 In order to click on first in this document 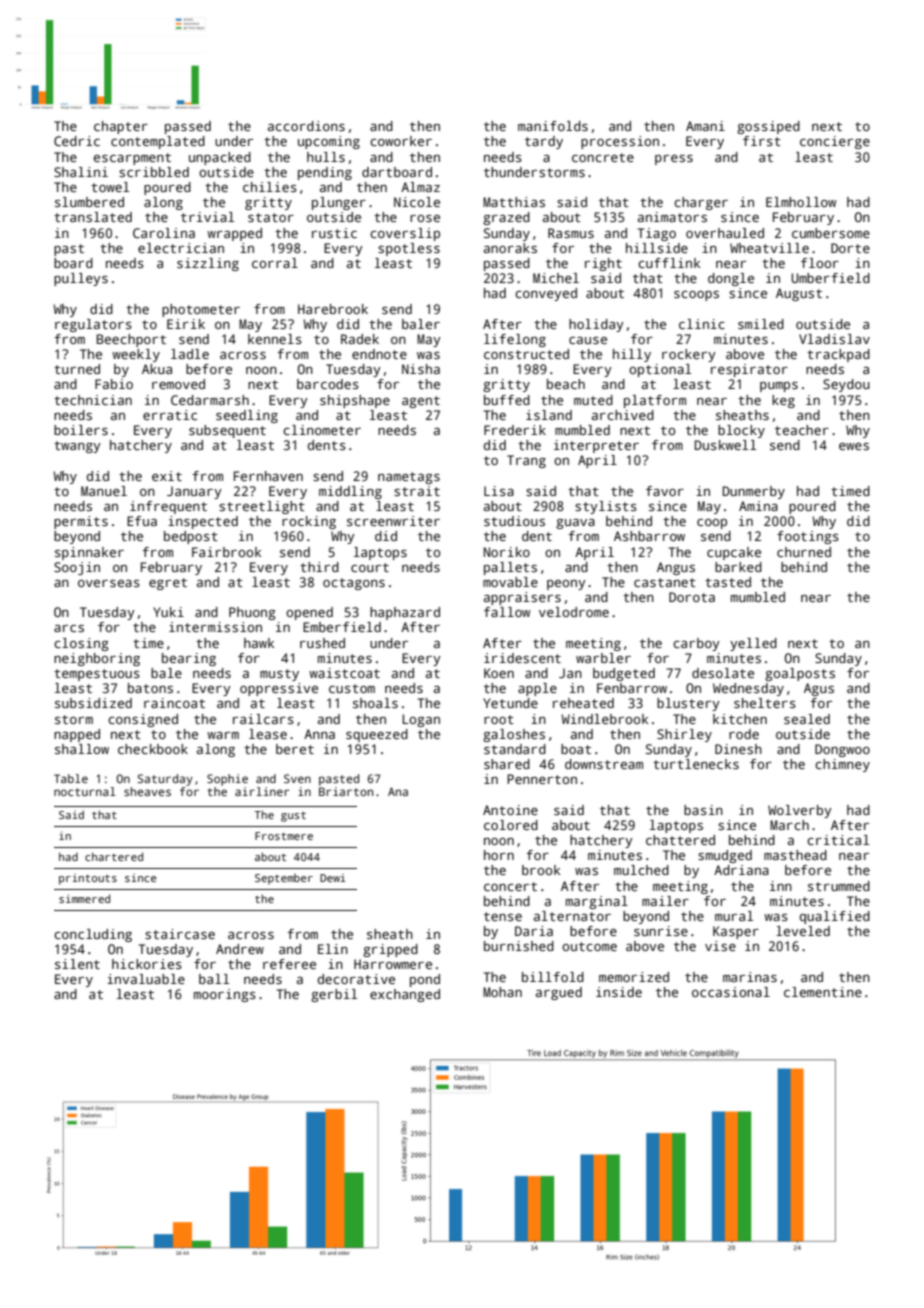, I will do `click(762, 141)`.
